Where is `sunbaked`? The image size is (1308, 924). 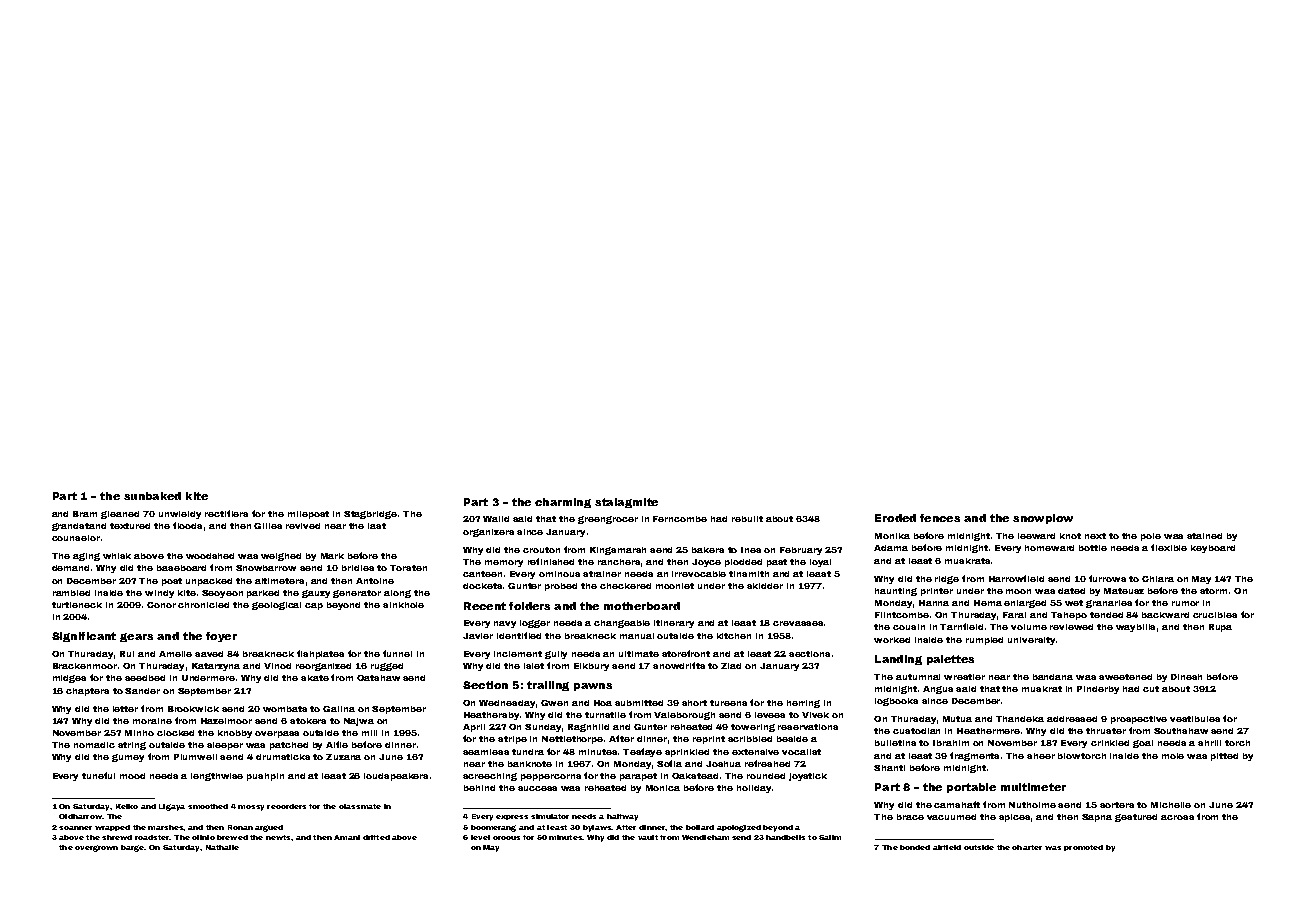
sunbaked is located at coordinates (152, 496).
